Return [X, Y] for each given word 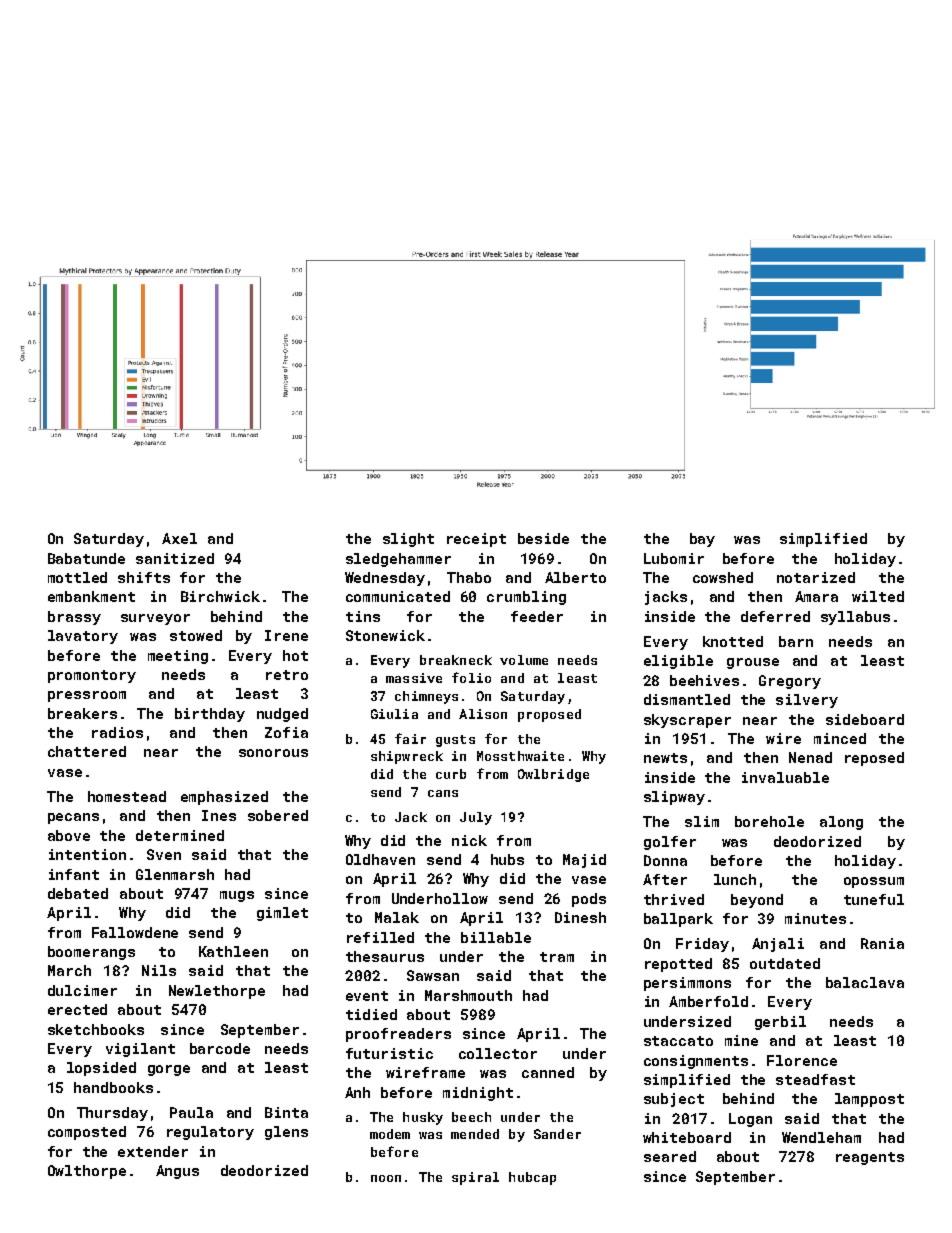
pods [589, 900]
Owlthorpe [87, 1172]
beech [471, 1117]
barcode [220, 1048]
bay [702, 540]
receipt [476, 540]
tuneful [874, 899]
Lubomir [674, 558]
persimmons [687, 984]
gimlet [282, 914]
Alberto [575, 577]
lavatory [83, 637]
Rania [882, 943]
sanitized [175, 558]
